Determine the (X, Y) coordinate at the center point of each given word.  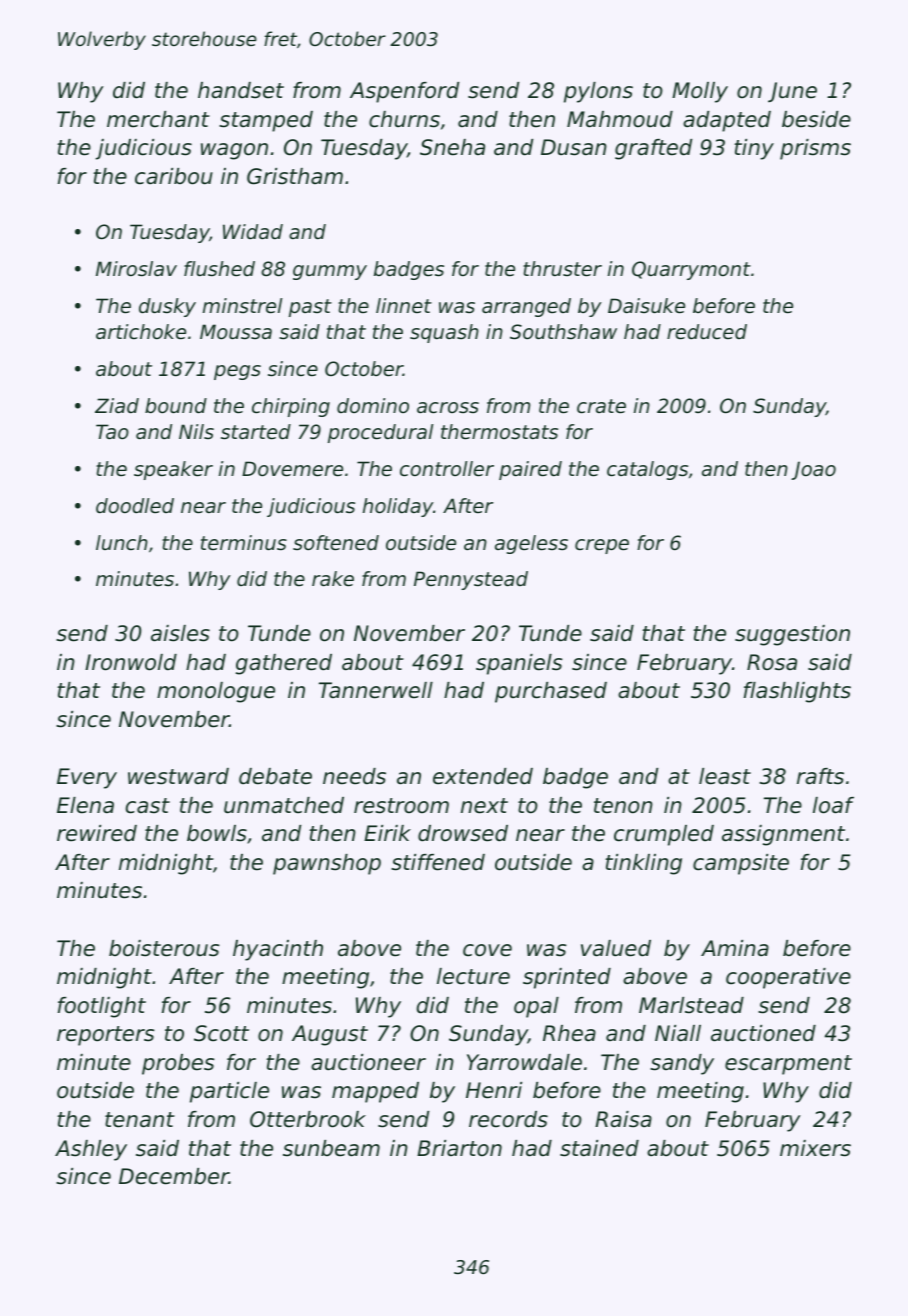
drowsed (463, 833)
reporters (105, 1036)
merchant (158, 119)
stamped (266, 121)
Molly (700, 92)
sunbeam (331, 1148)
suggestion (792, 635)
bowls (217, 833)
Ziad (117, 406)
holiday (398, 507)
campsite (741, 864)
